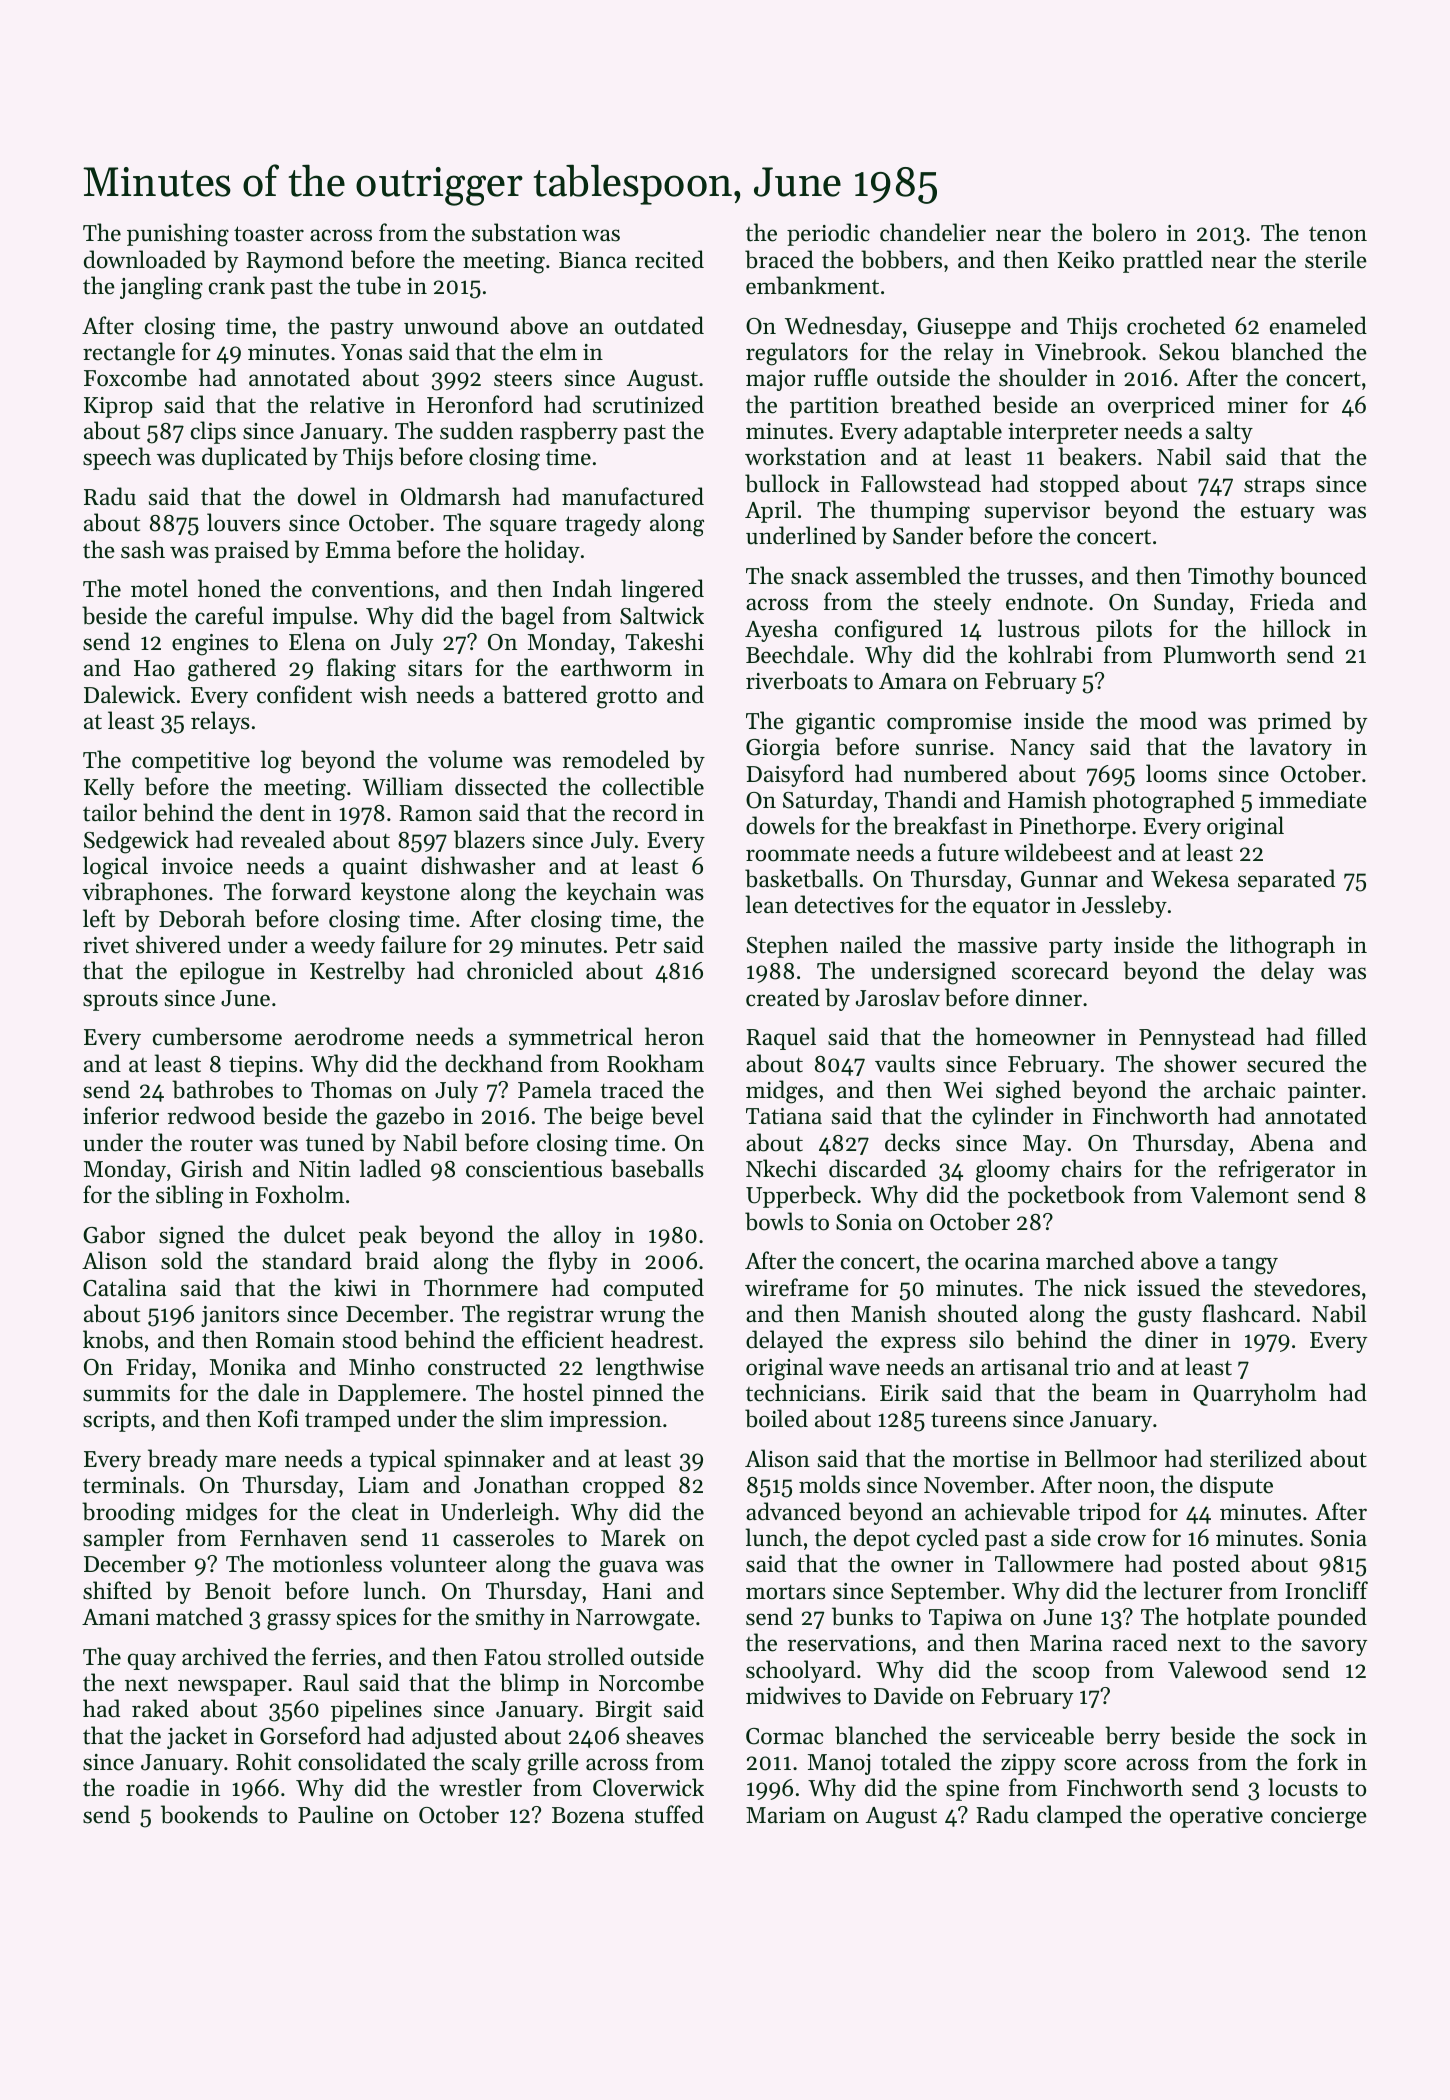  I want to click on tube, so click(378, 285).
